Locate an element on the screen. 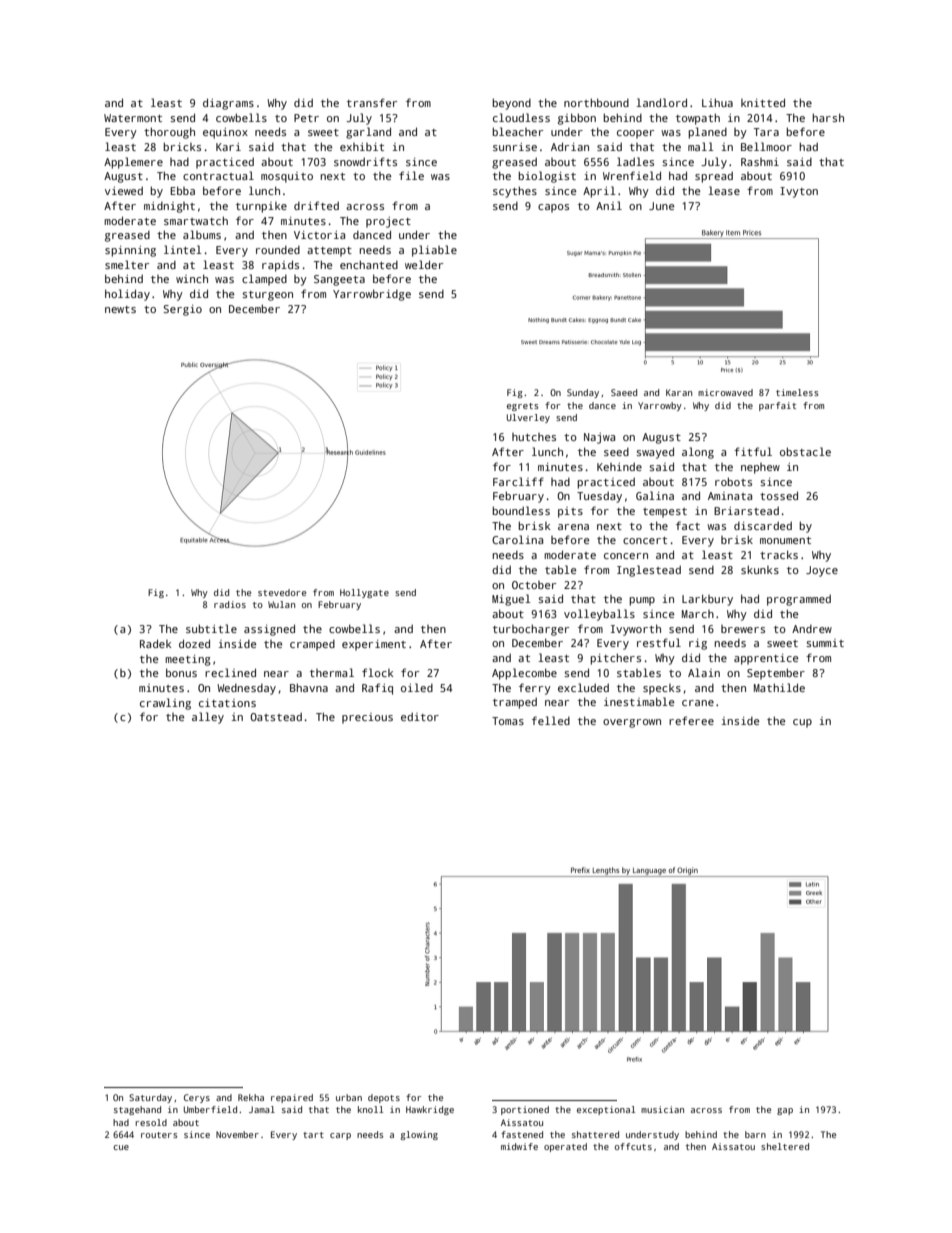 This screenshot has width=952, height=1233. Saeed is located at coordinates (624, 392).
